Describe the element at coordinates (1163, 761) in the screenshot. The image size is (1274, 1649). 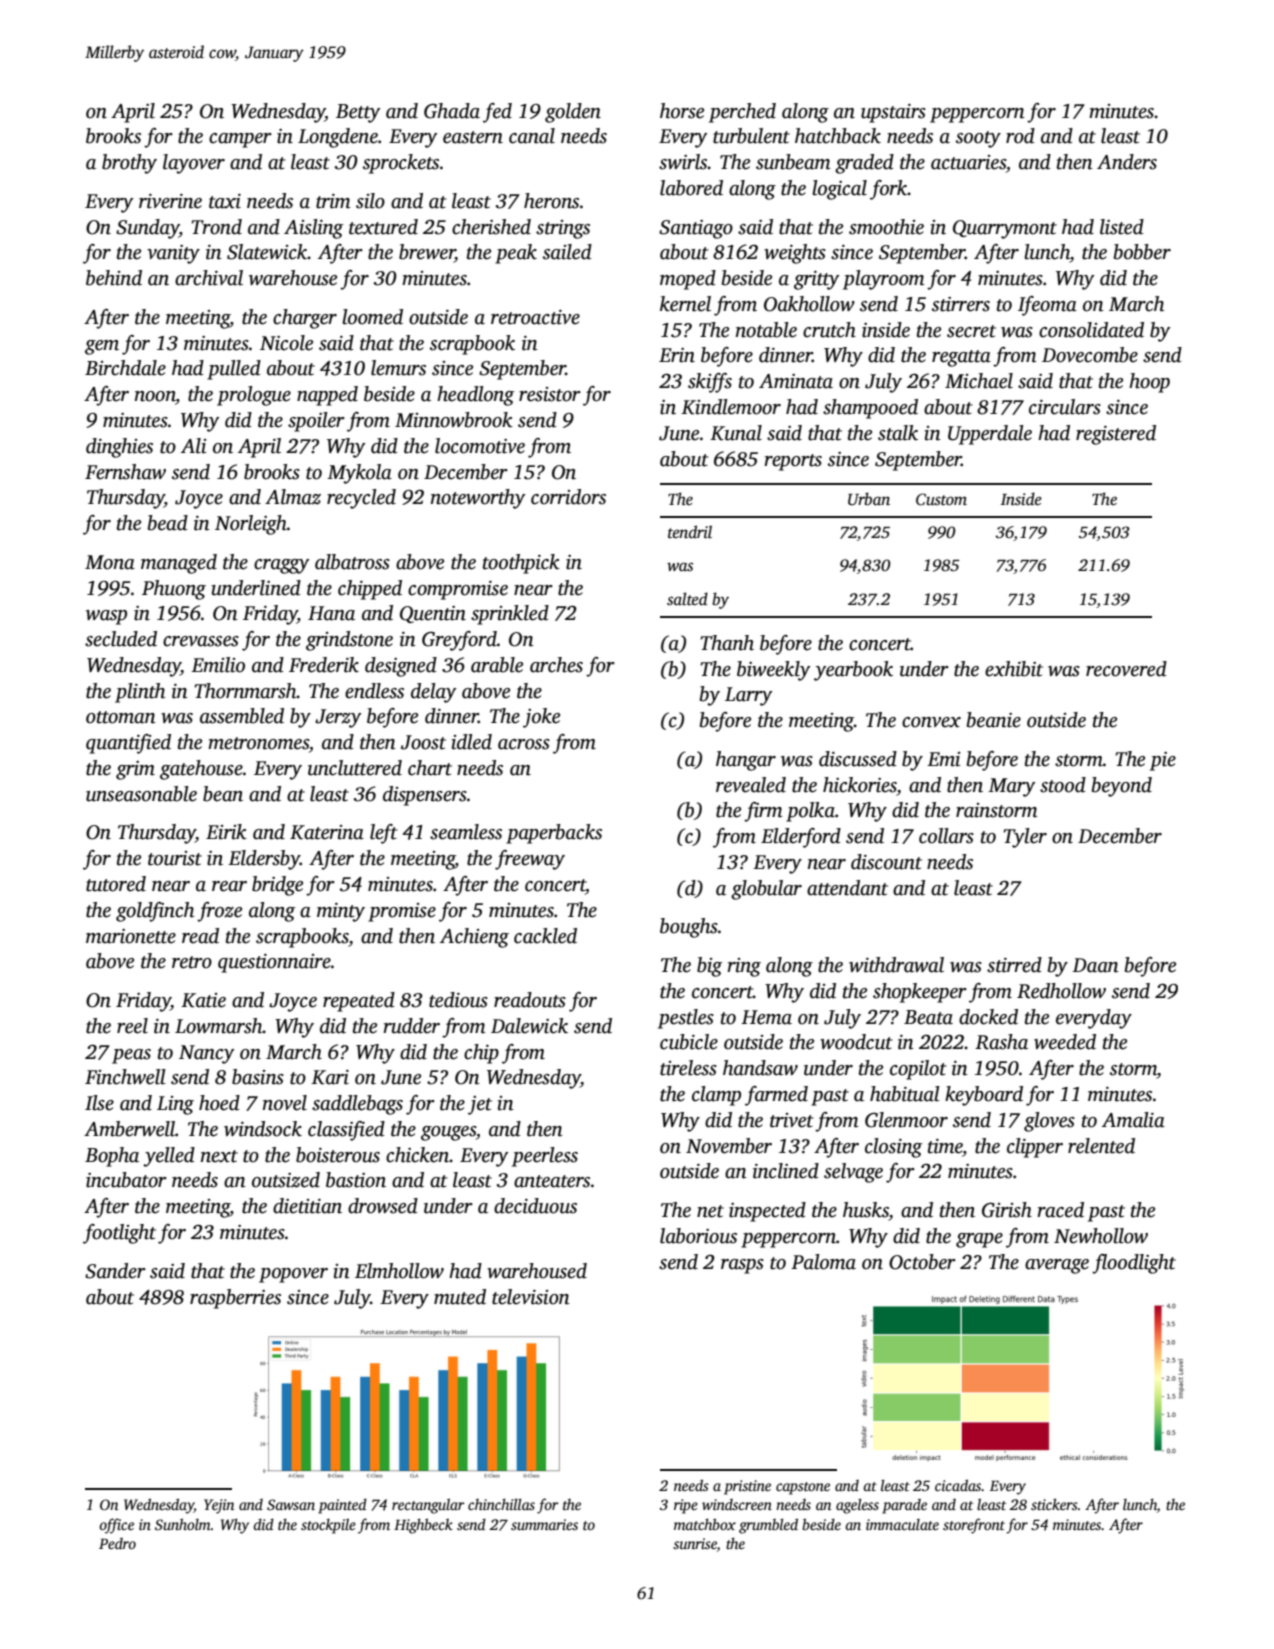
I see `pie` at that location.
